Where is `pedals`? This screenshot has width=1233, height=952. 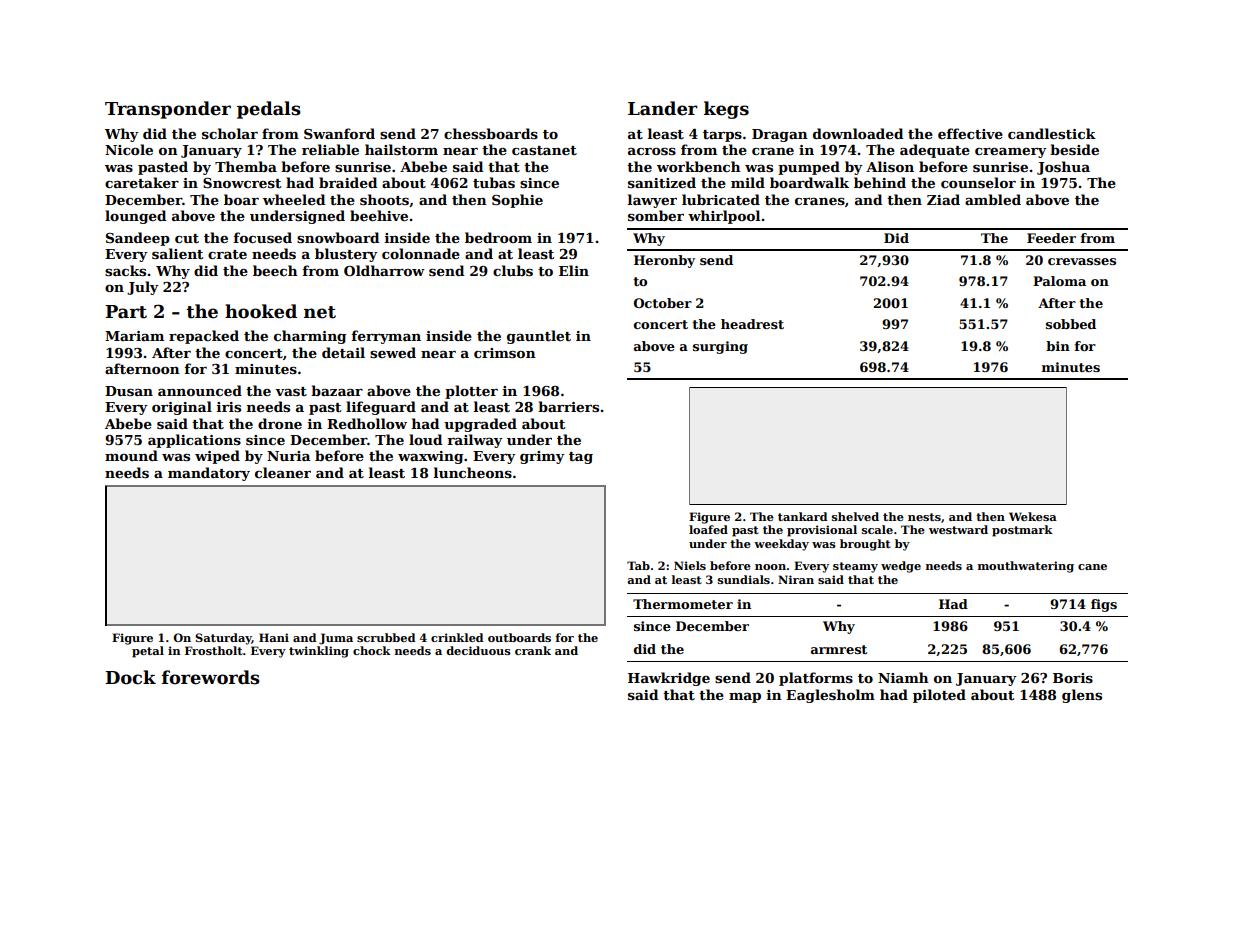 pedals is located at coordinates (269, 110).
